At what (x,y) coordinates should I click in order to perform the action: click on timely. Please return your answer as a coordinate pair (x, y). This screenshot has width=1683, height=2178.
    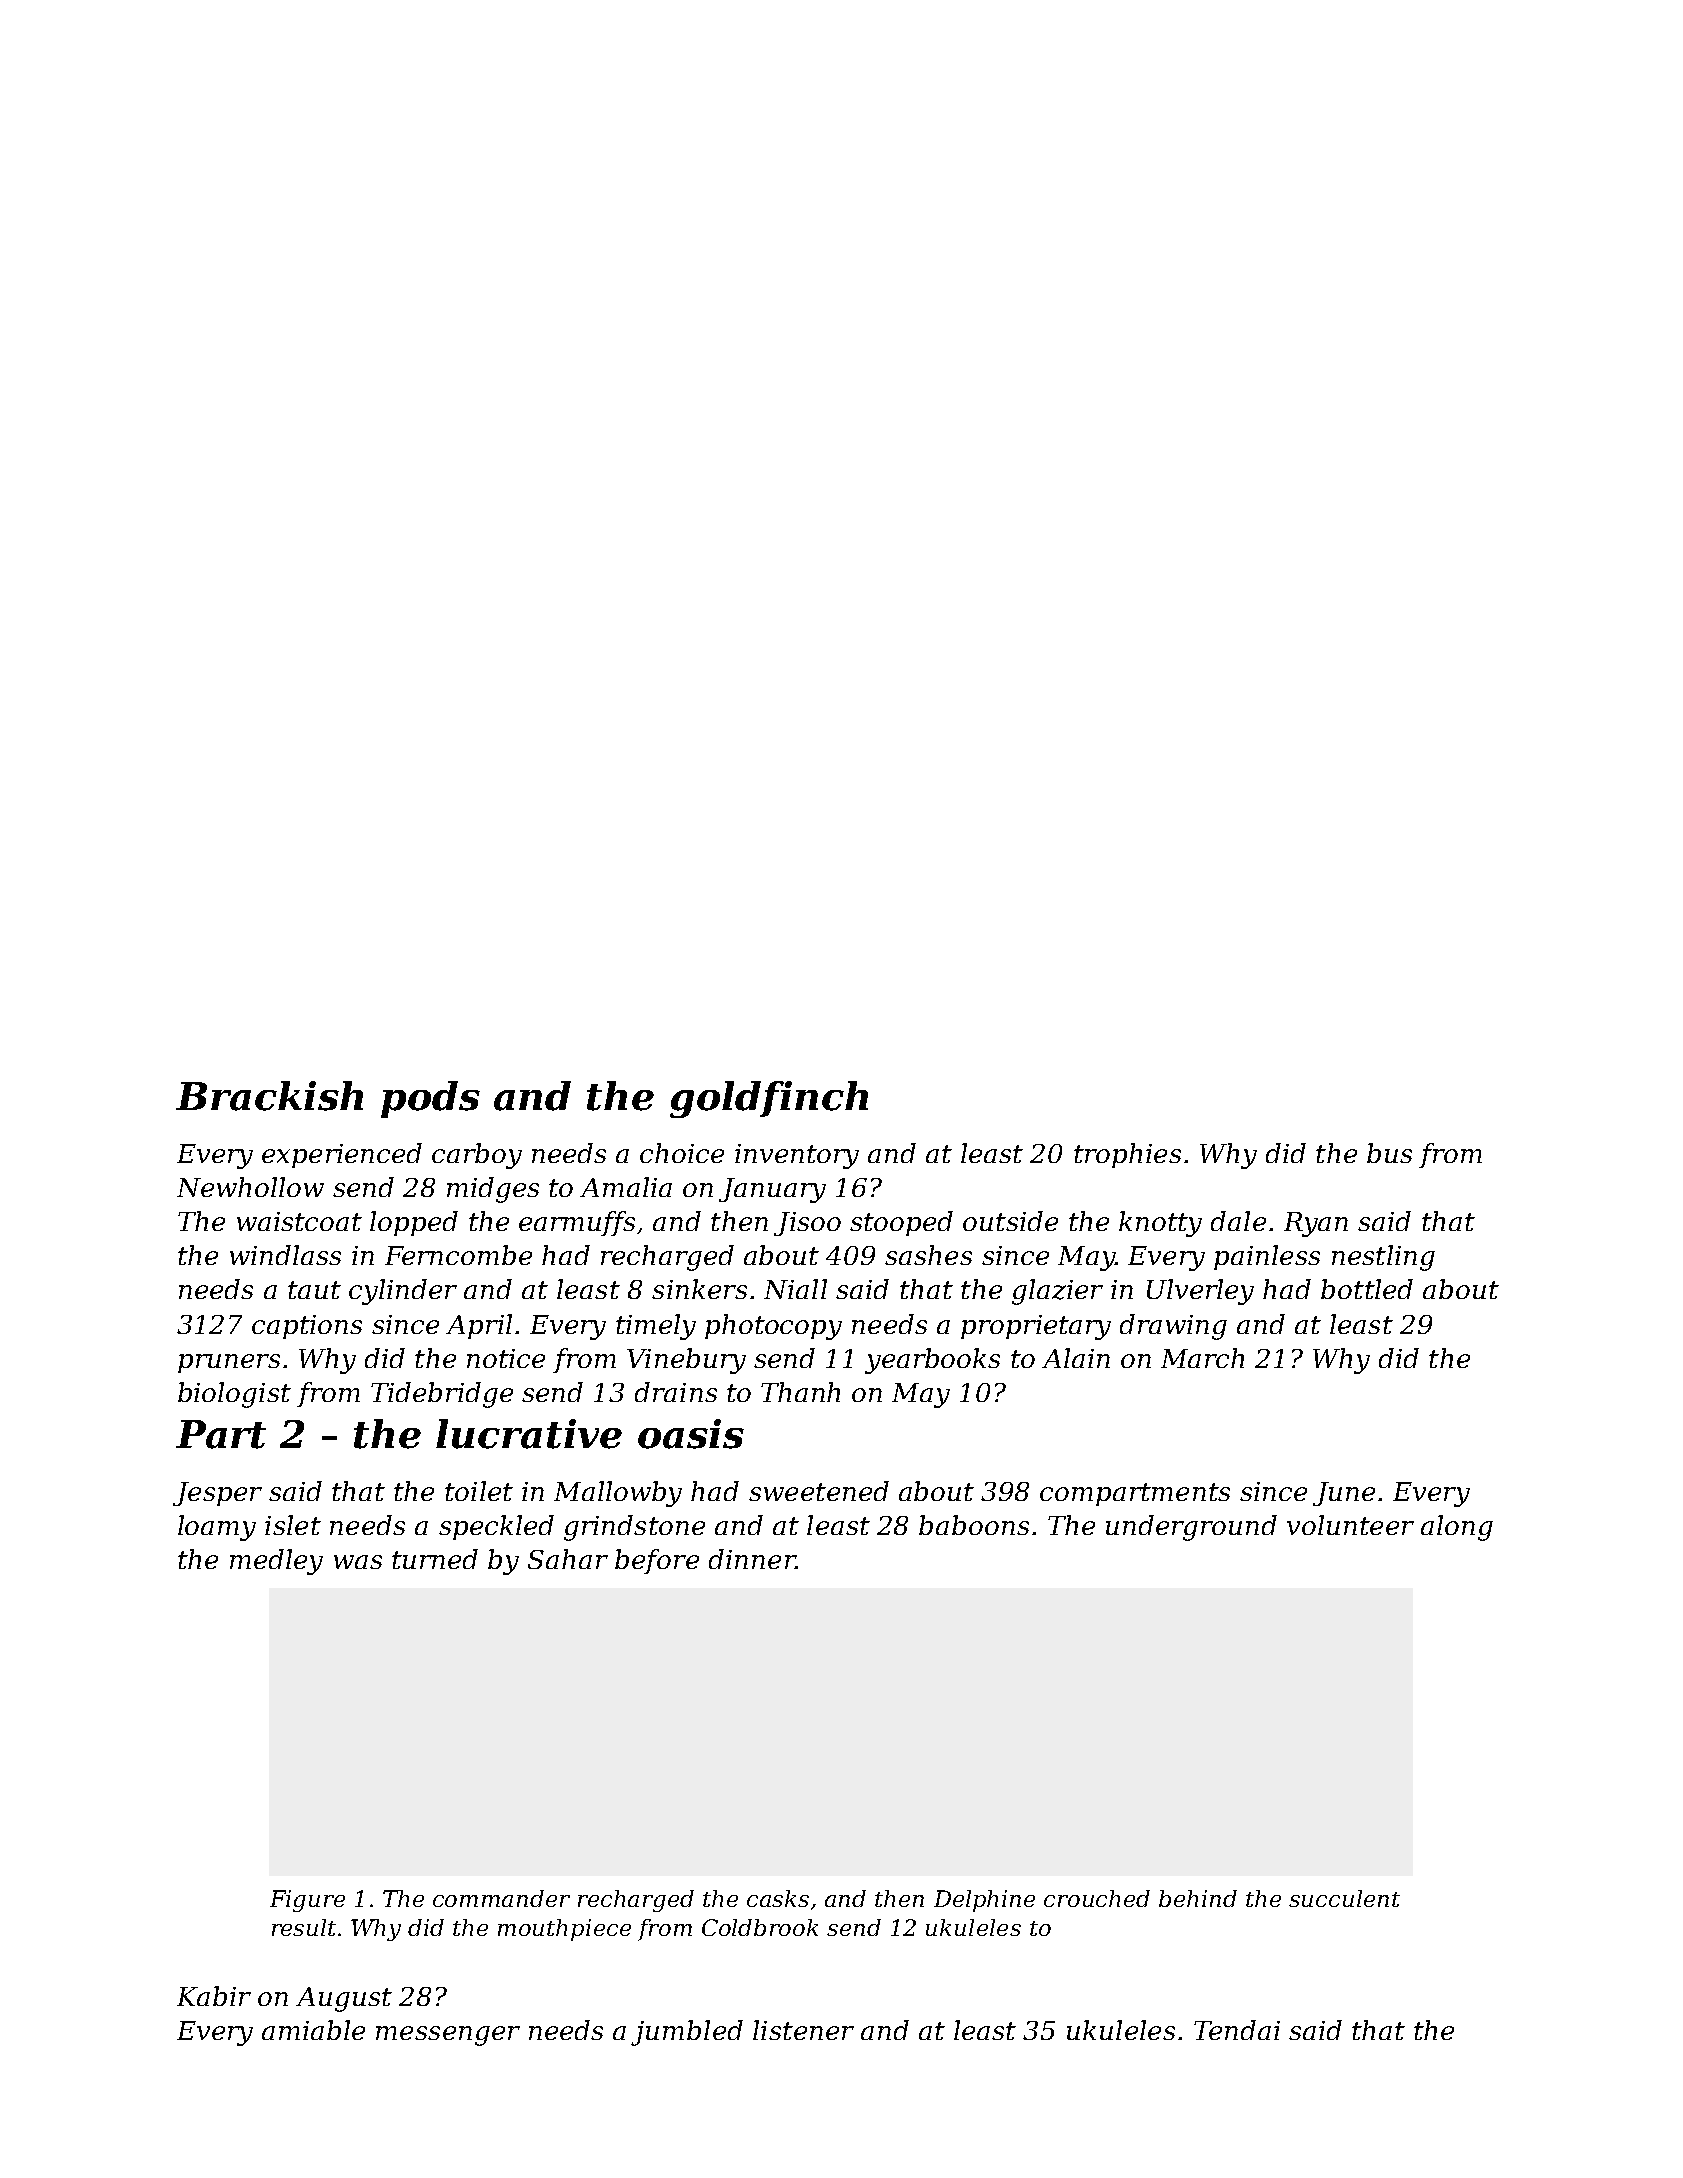
    Looking at the image, I should click on (656, 1327).
